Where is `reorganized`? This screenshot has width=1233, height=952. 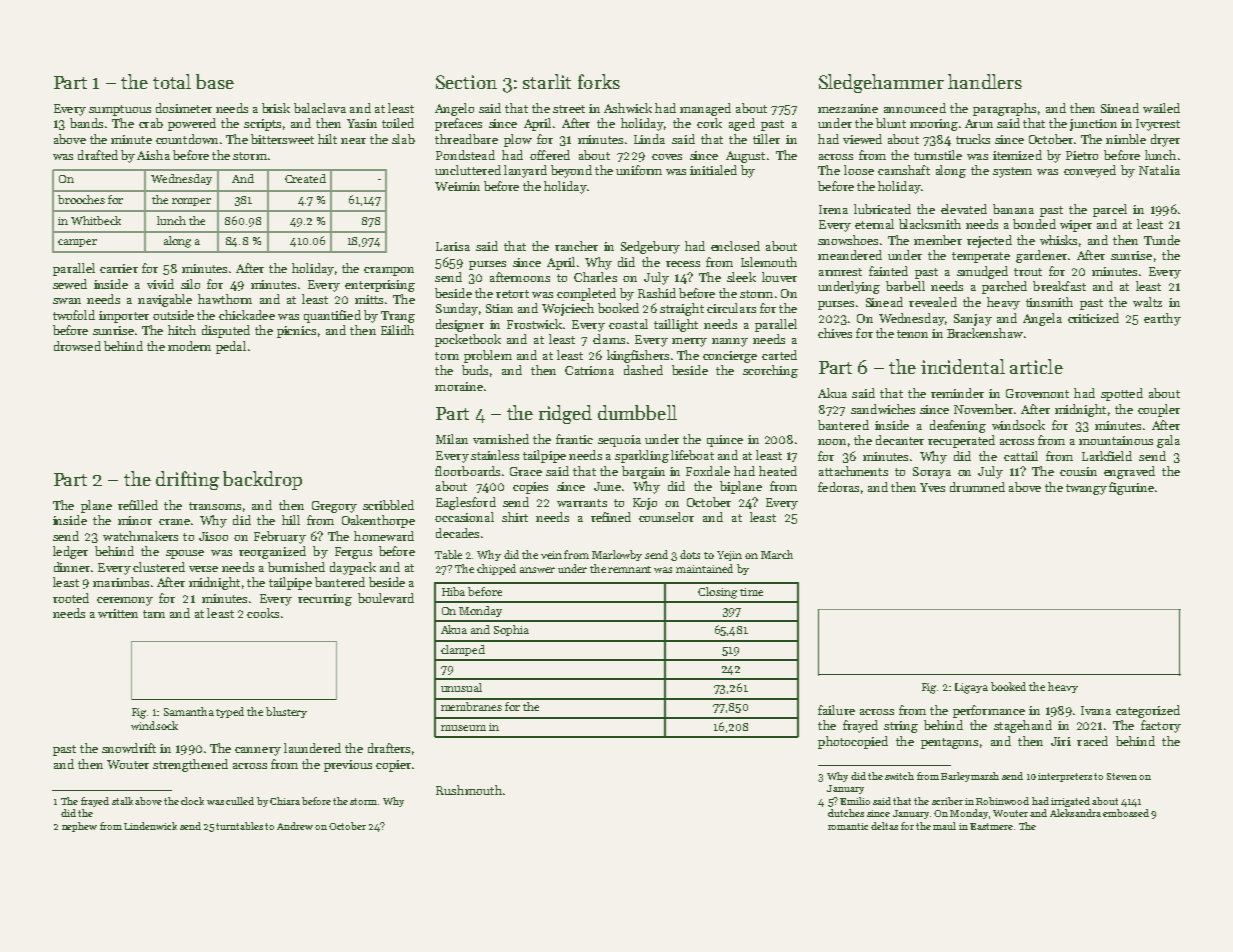 reorganized is located at coordinates (272, 552).
